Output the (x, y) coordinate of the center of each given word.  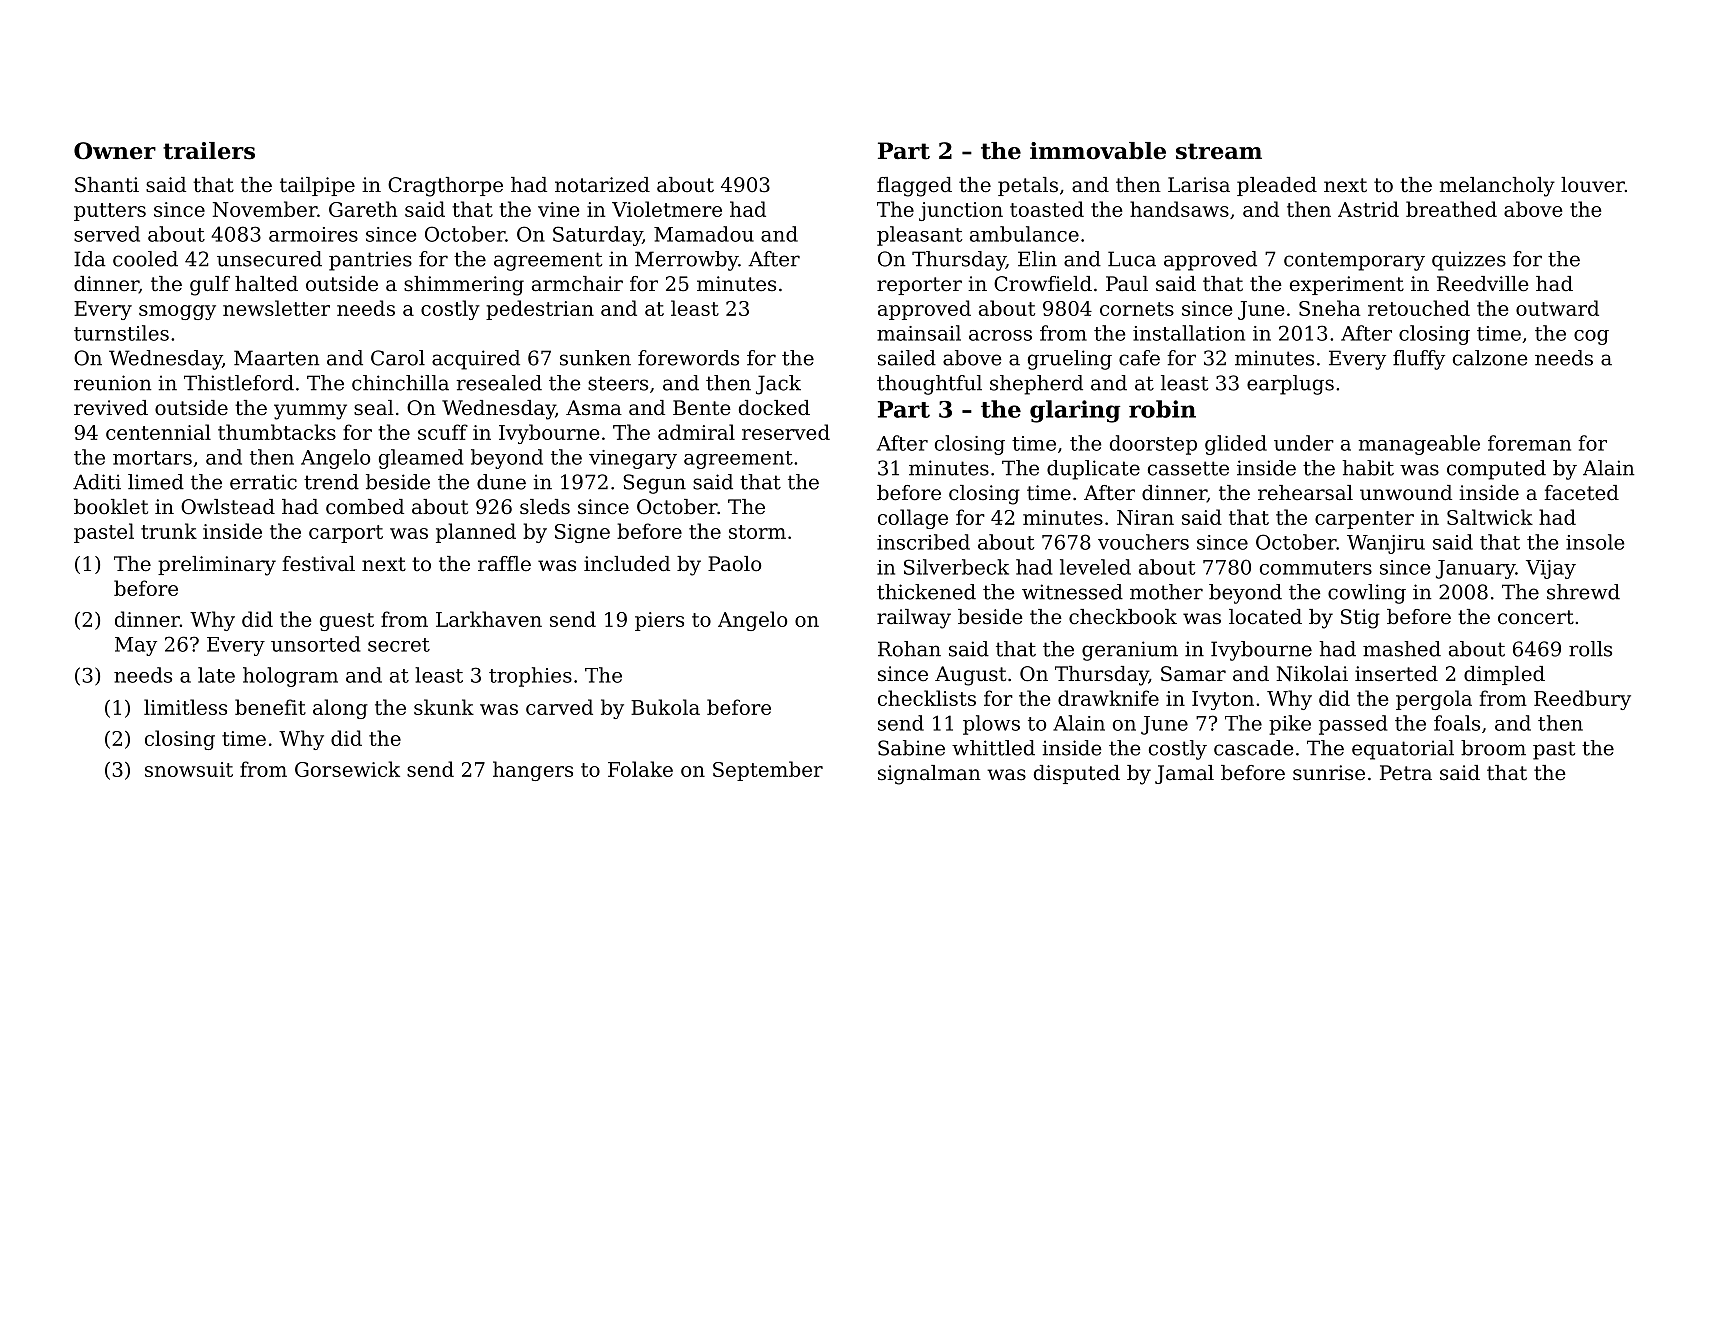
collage (913, 519)
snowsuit (189, 769)
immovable (1098, 151)
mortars (152, 458)
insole (1595, 542)
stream (1219, 151)
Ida (90, 259)
